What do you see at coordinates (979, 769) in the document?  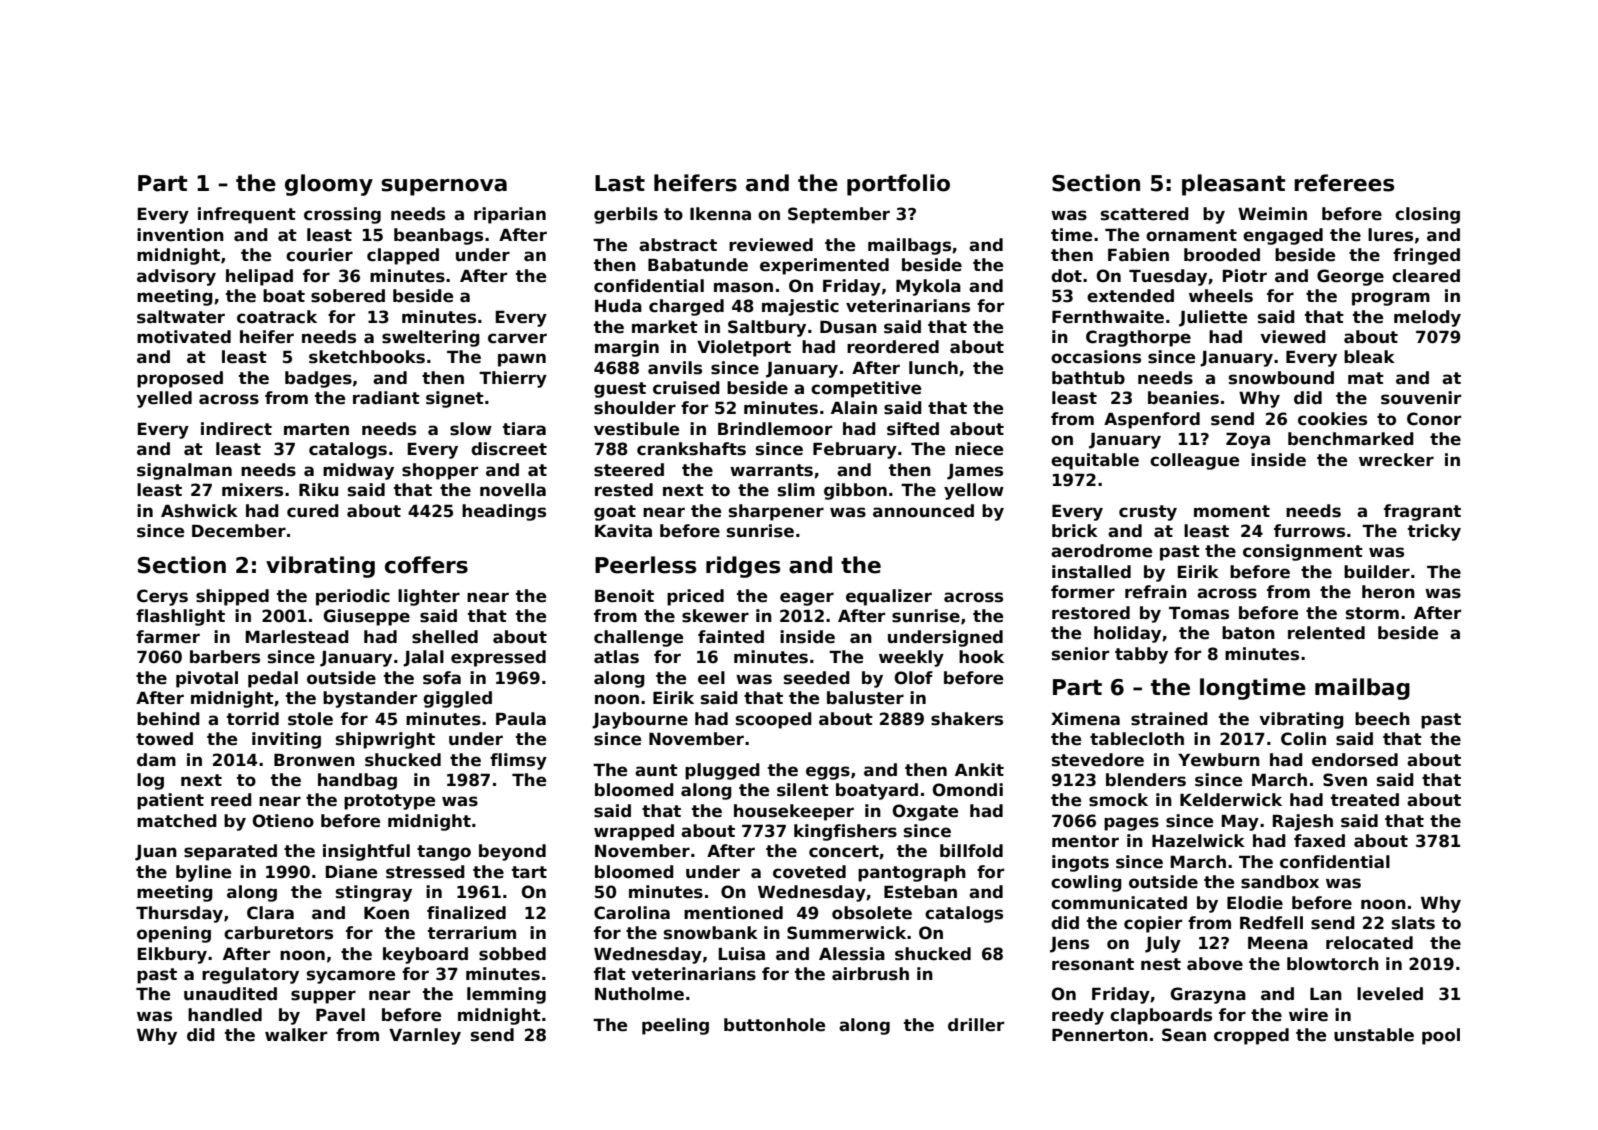 I see `Ankit` at bounding box center [979, 769].
